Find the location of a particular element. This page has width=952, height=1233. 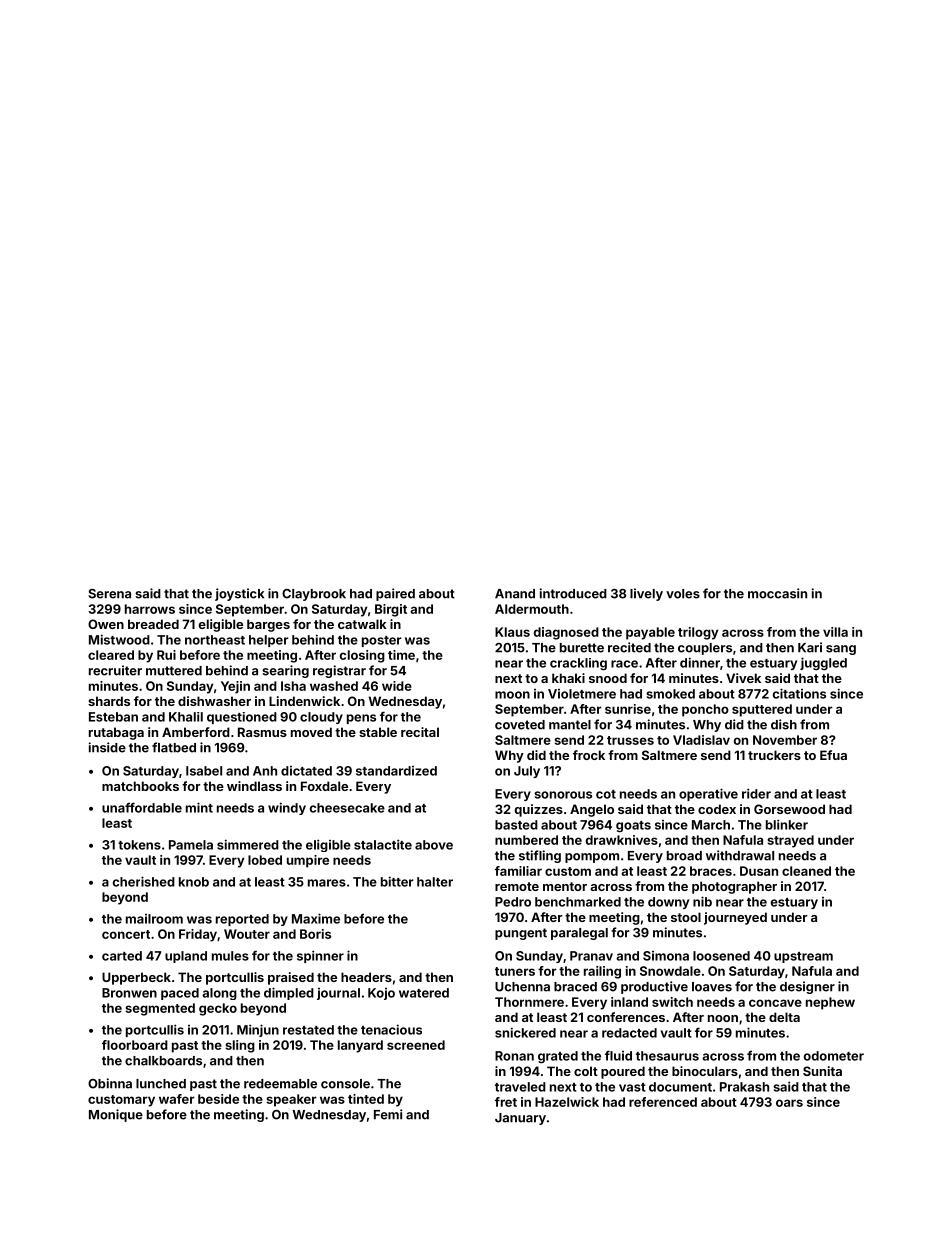

northeast is located at coordinates (215, 640).
